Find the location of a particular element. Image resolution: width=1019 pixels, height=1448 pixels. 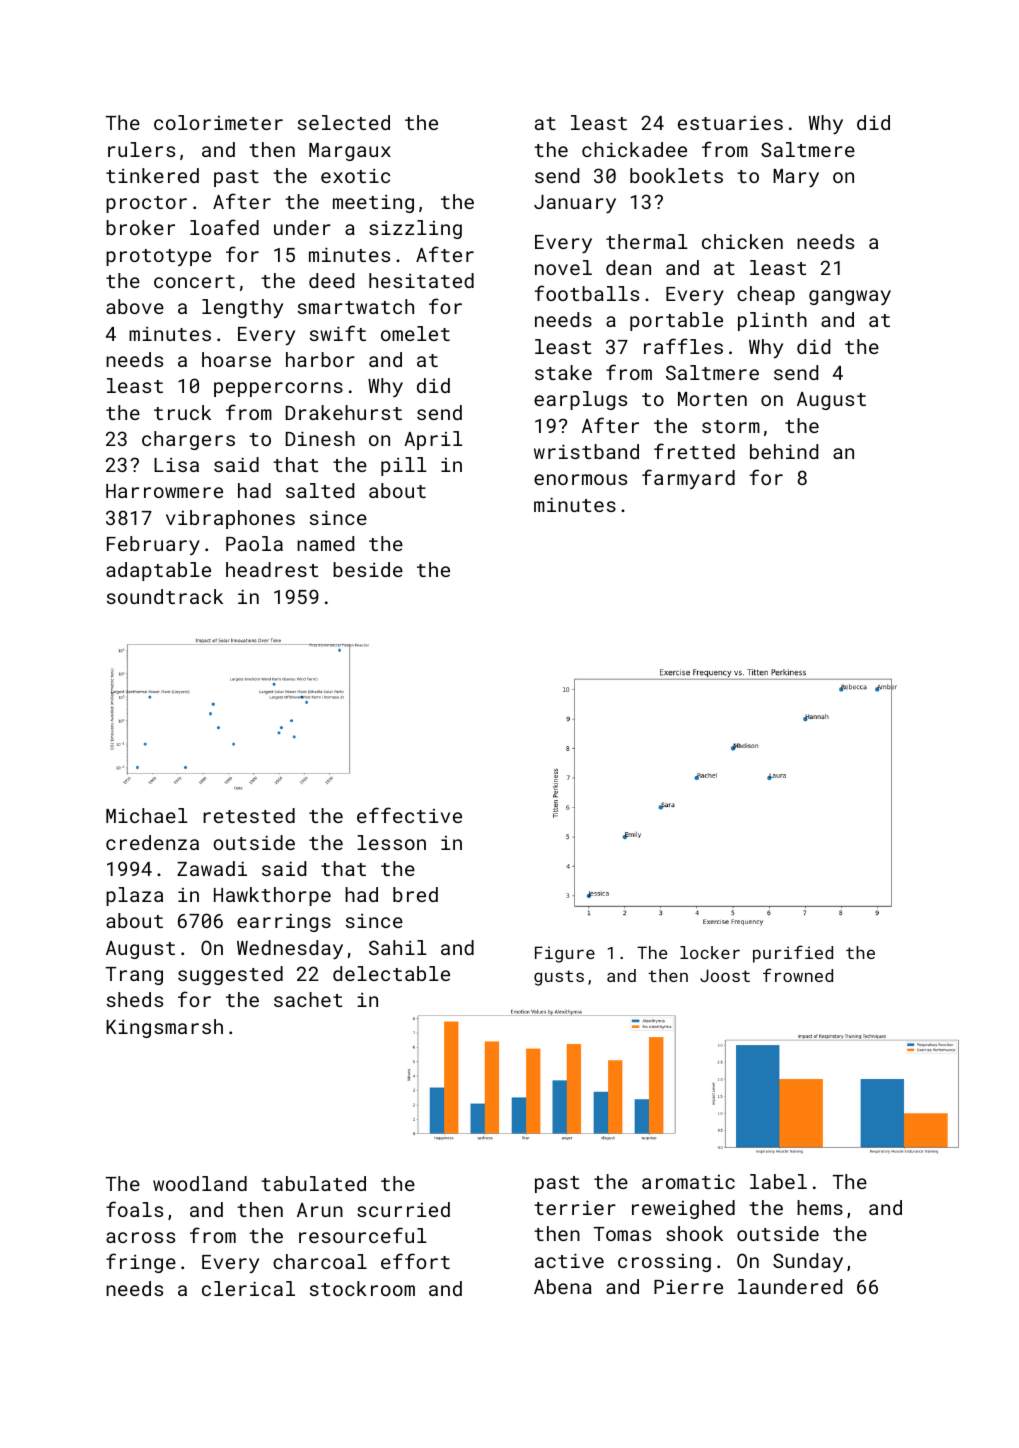

terrier is located at coordinates (575, 1207).
